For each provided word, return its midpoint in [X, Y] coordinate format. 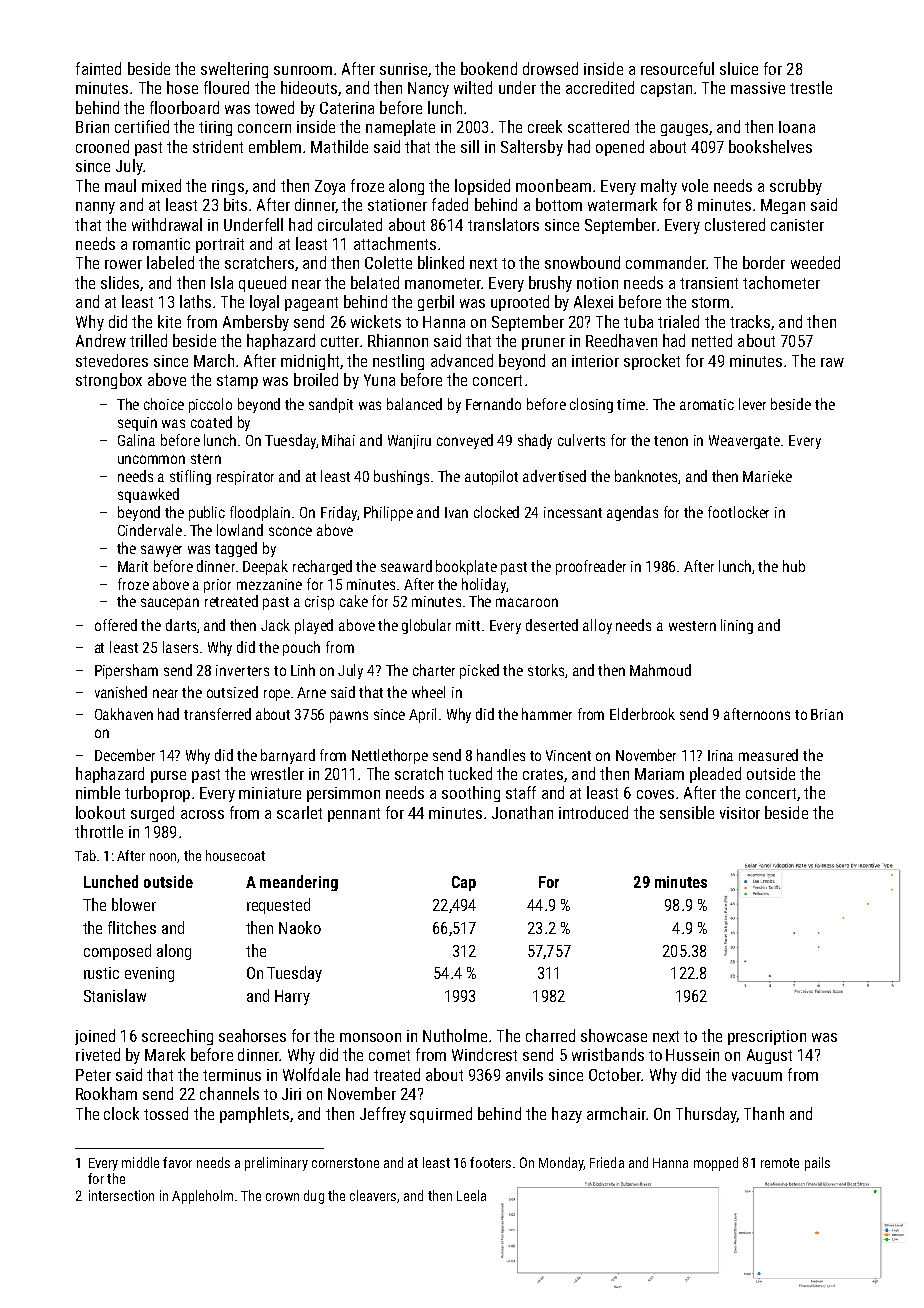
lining [737, 626]
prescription [767, 1037]
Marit [133, 566]
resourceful [677, 68]
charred [550, 1035]
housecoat [235, 855]
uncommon [151, 459]
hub [794, 566]
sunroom [303, 70]
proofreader [591, 567]
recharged [322, 567]
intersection [121, 1195]
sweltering [234, 70]
